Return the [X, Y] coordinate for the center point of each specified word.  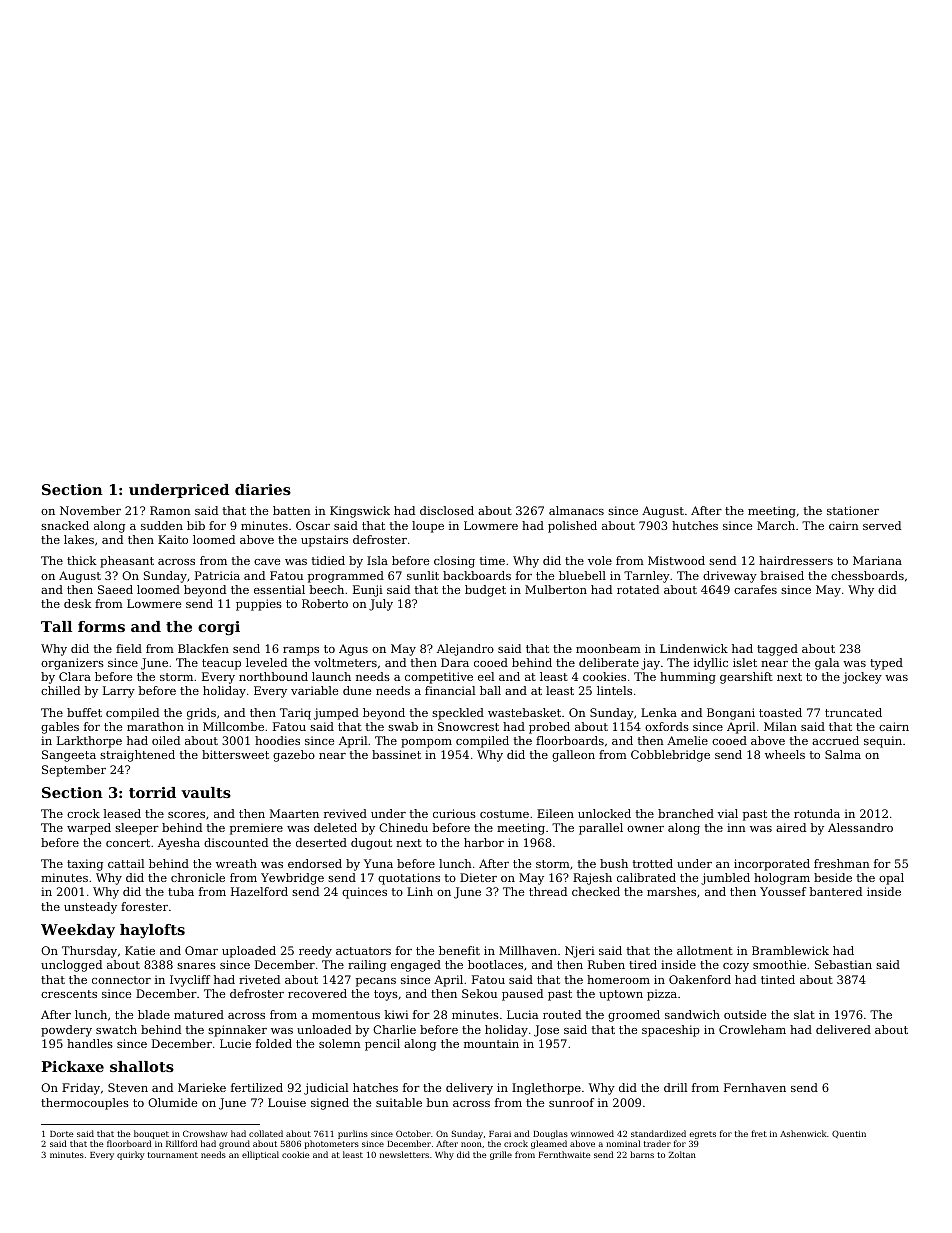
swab [403, 726]
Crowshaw [205, 1133]
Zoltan [682, 1154]
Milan [780, 726]
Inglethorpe [546, 1089]
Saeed [115, 589]
